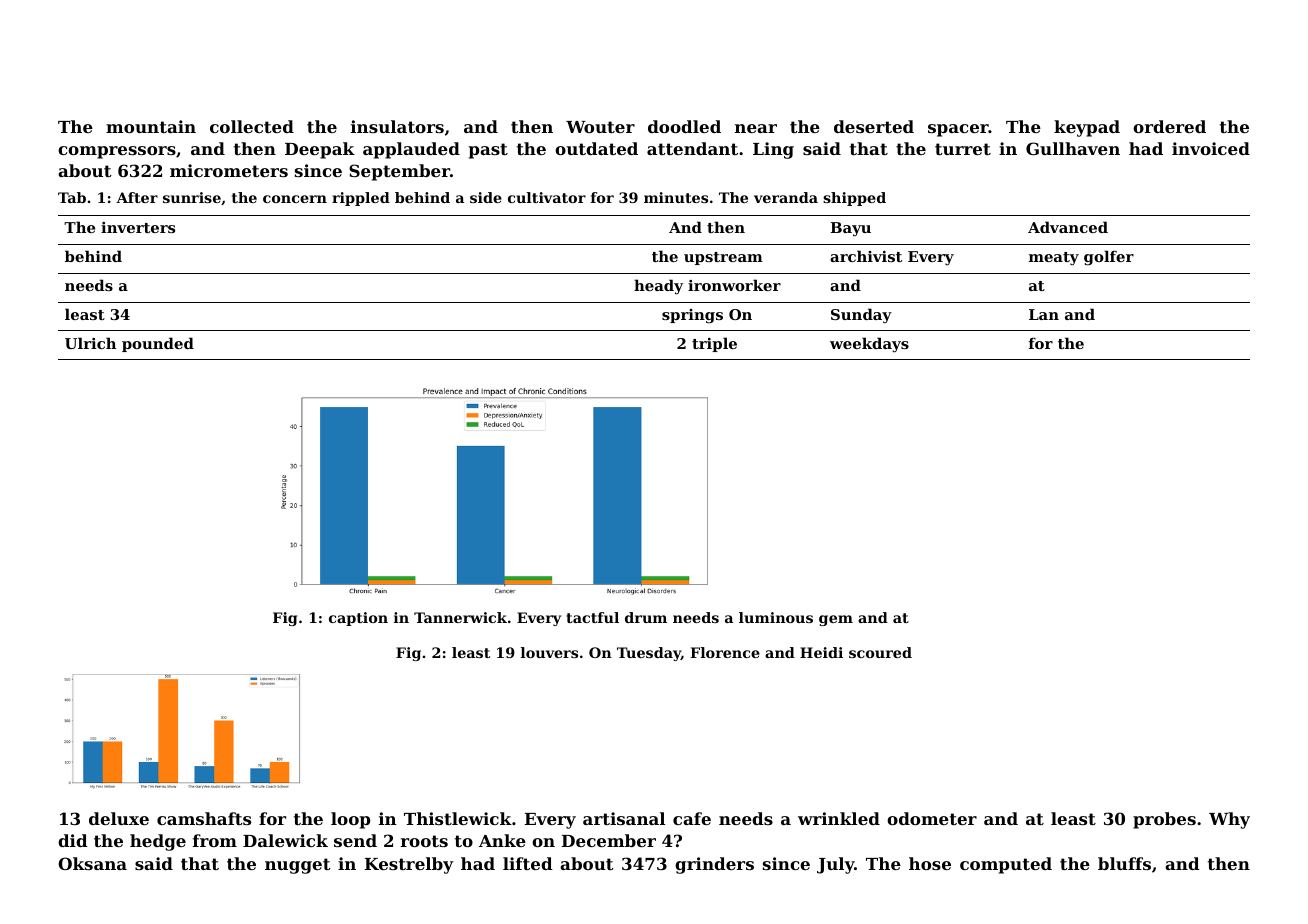 This image has width=1308, height=924. I want to click on Florence, so click(725, 652).
